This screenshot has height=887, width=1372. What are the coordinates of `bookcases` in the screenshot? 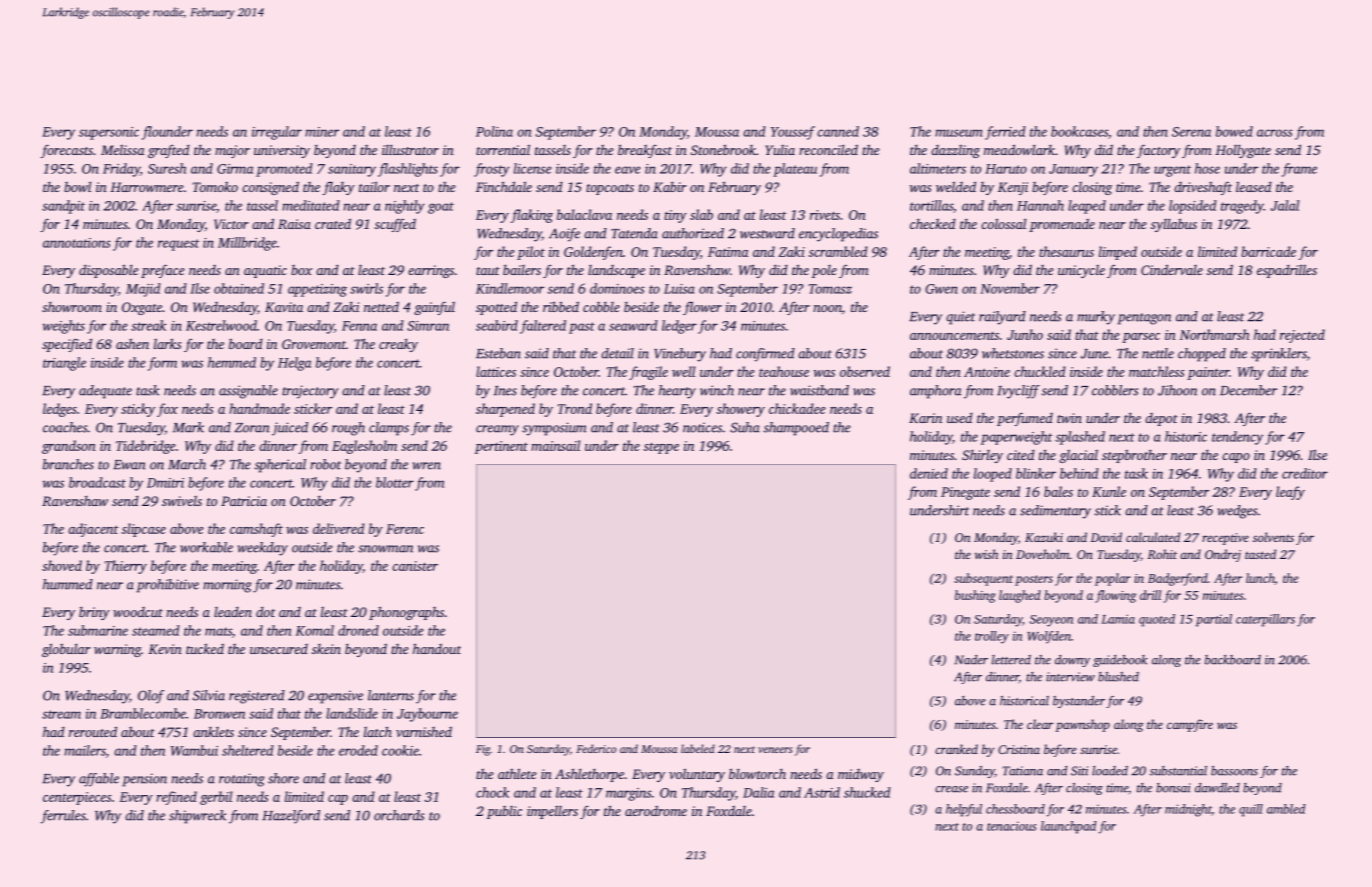 It's located at (1079, 131).
